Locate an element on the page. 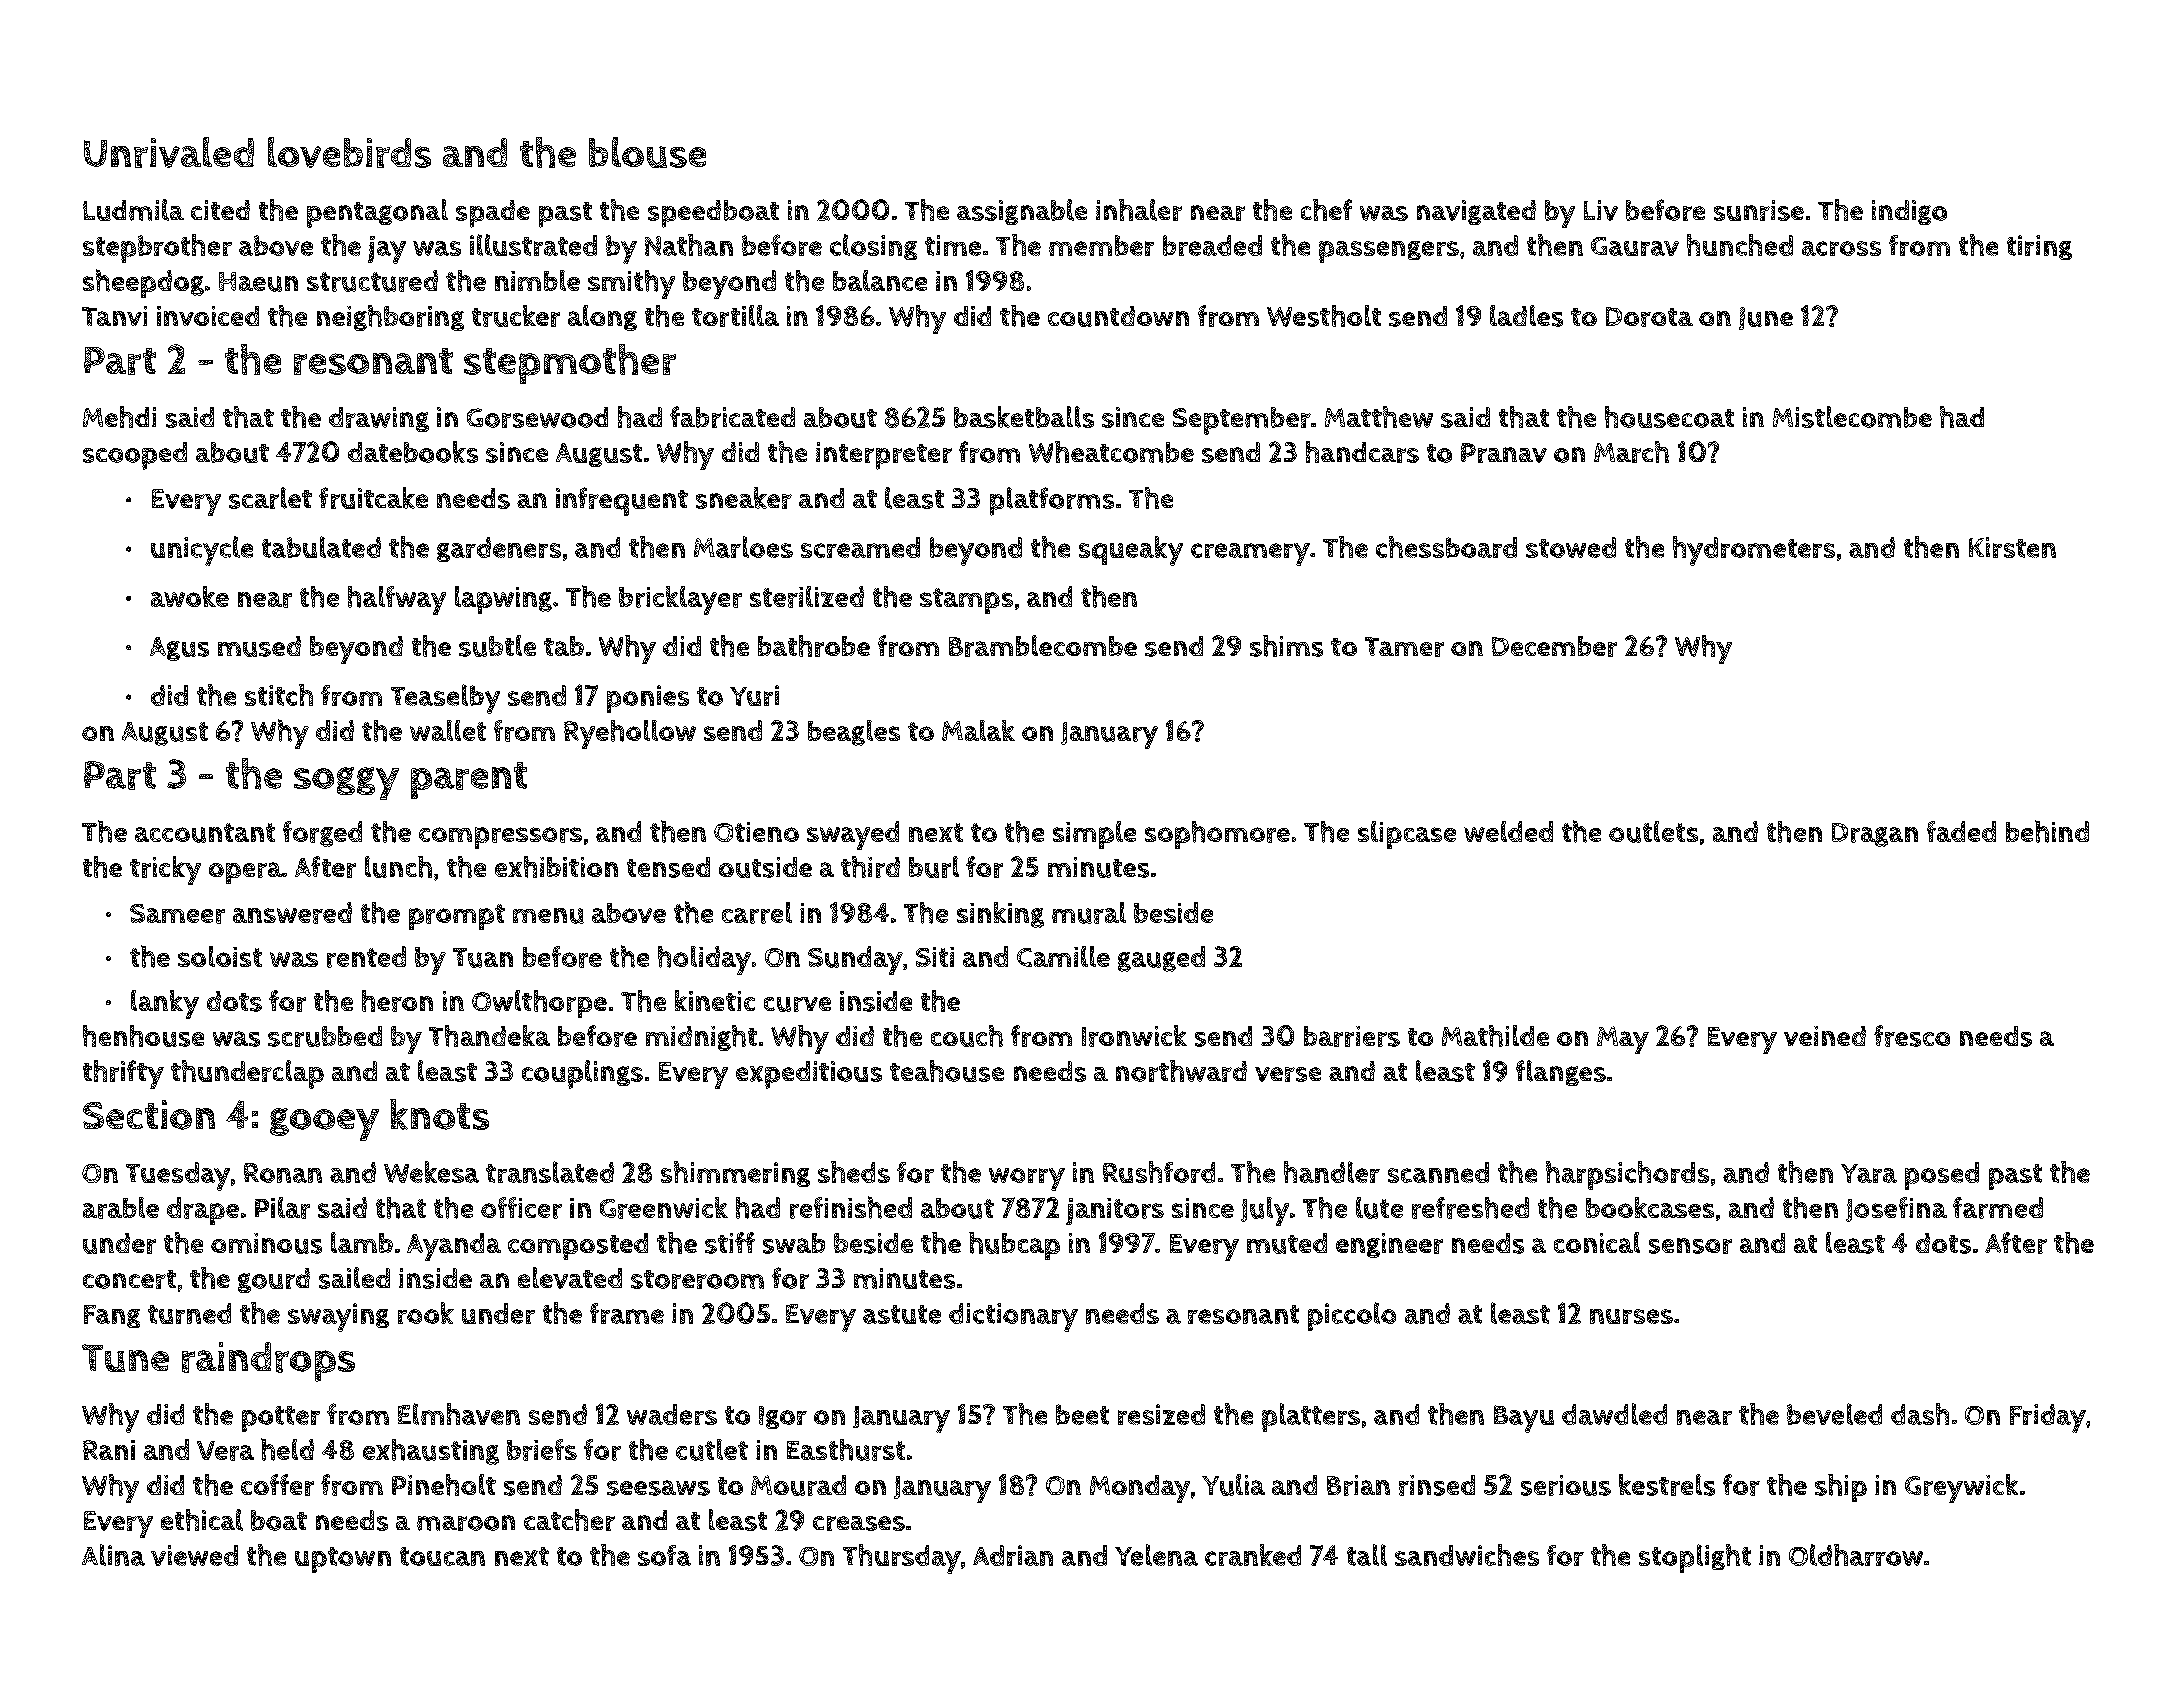 This page has height=1683, width=2178. sailed is located at coordinates (354, 1278).
